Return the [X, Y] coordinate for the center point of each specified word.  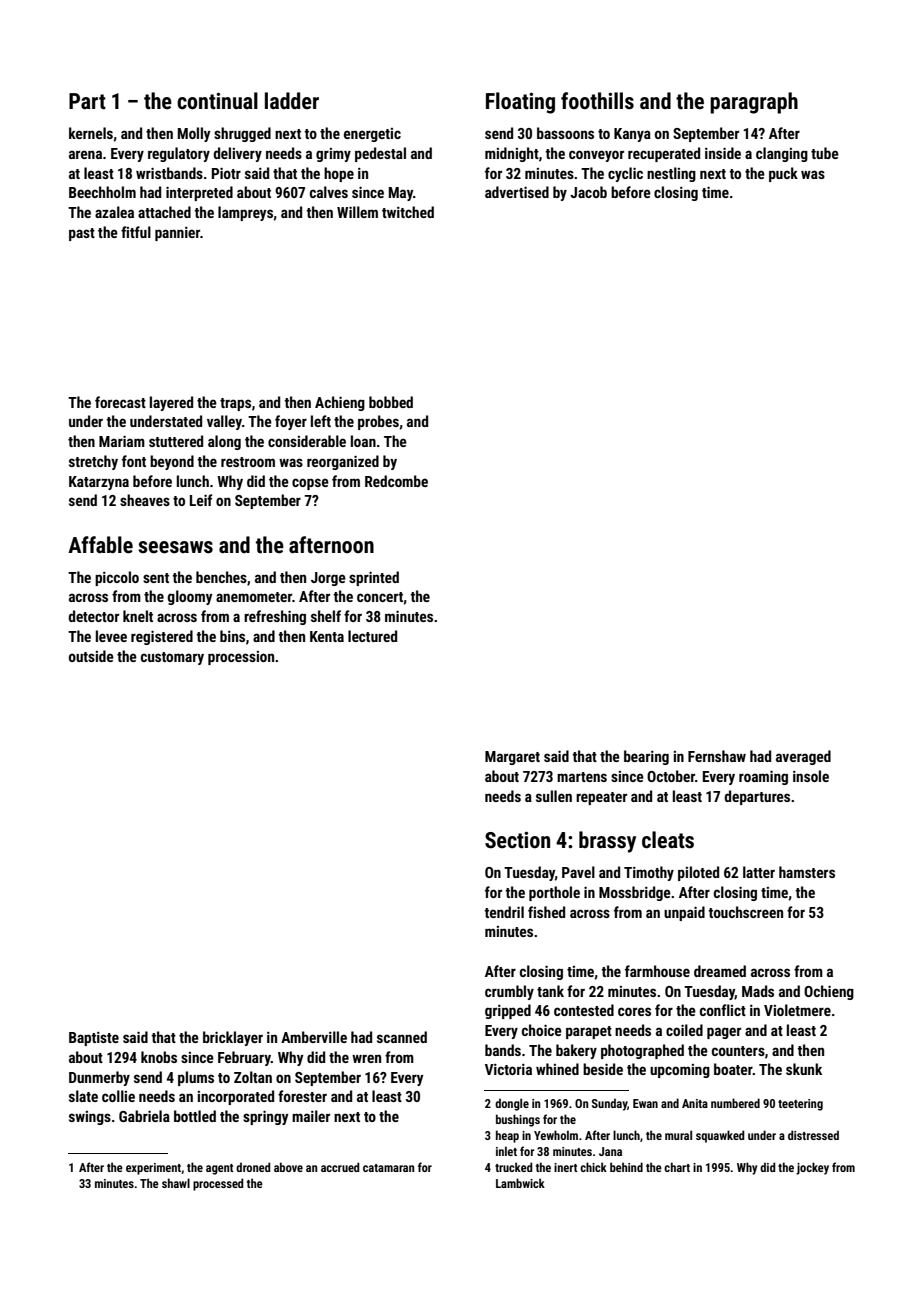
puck [783, 174]
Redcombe [396, 481]
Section [517, 840]
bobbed [391, 402]
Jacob [588, 192]
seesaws [175, 547]
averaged [803, 757]
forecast [120, 402]
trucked [514, 1167]
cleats [668, 840]
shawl [176, 1183]
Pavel [578, 872]
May [401, 194]
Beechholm [102, 192]
